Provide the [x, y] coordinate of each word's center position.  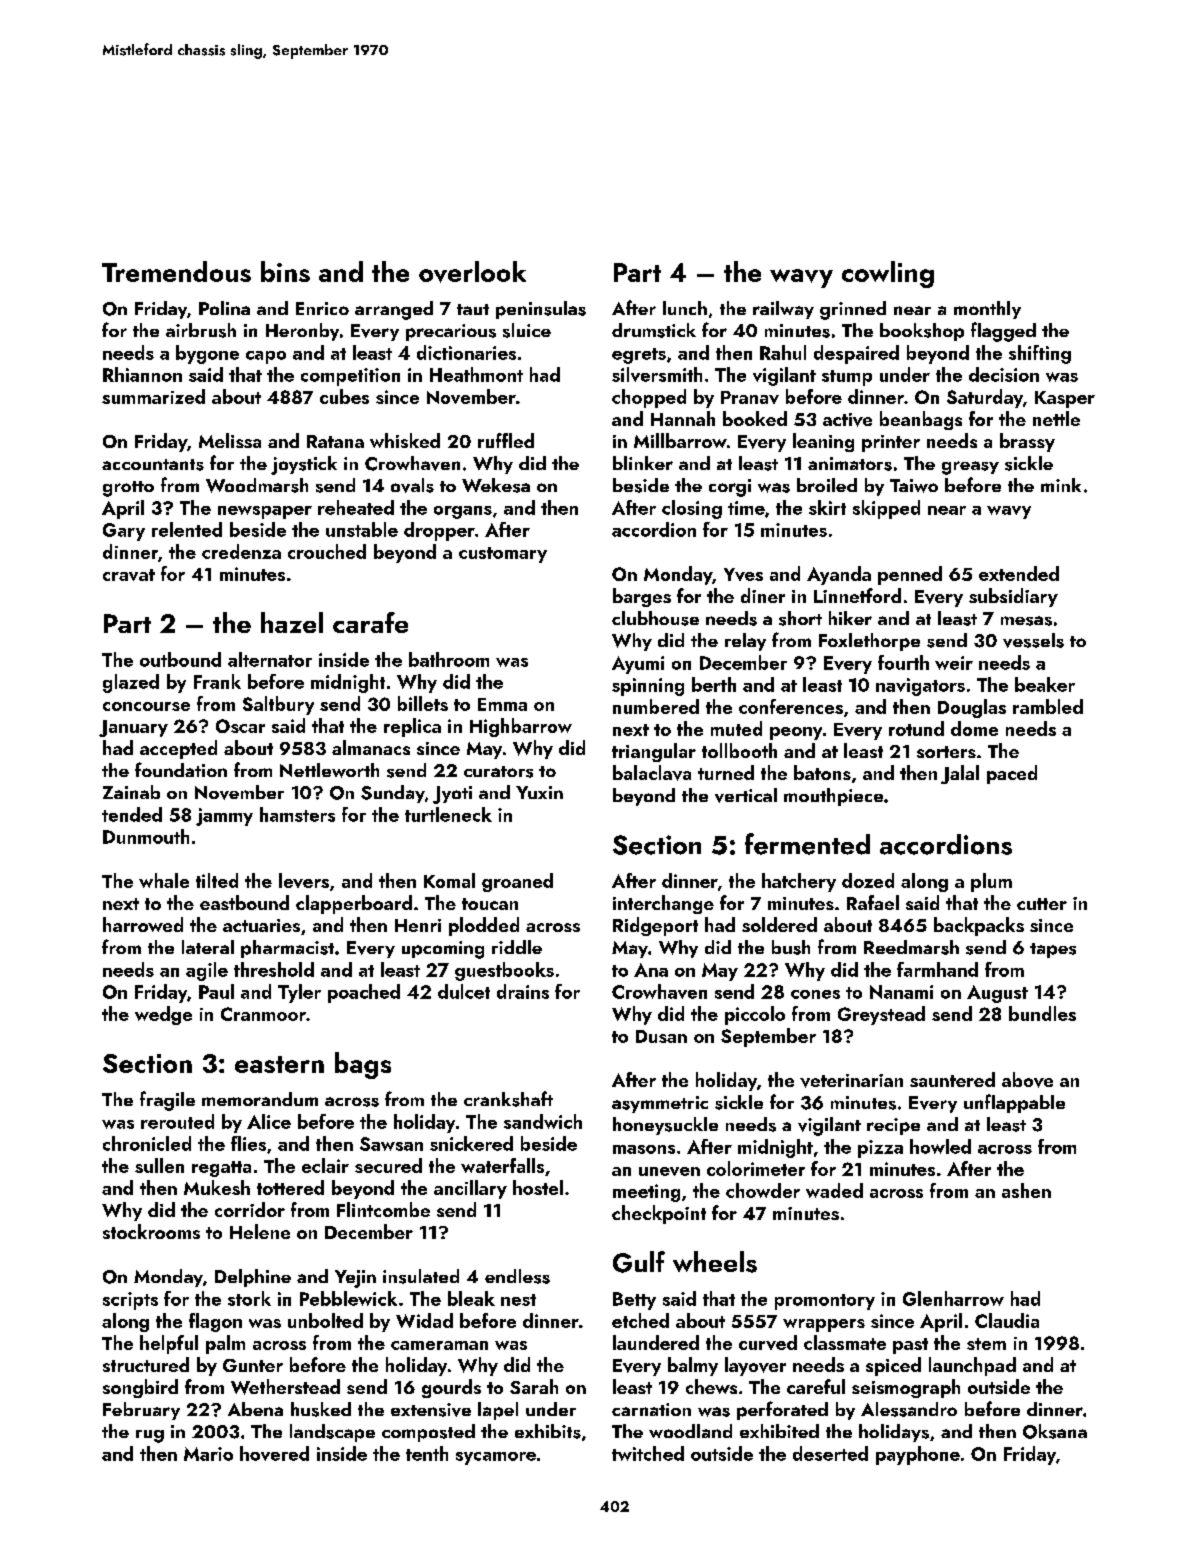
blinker [643, 463]
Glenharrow [953, 1298]
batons [822, 772]
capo [266, 357]
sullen [159, 1165]
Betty [634, 1301]
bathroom [449, 659]
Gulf [639, 1262]
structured [146, 1364]
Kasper [1065, 399]
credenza [241, 551]
